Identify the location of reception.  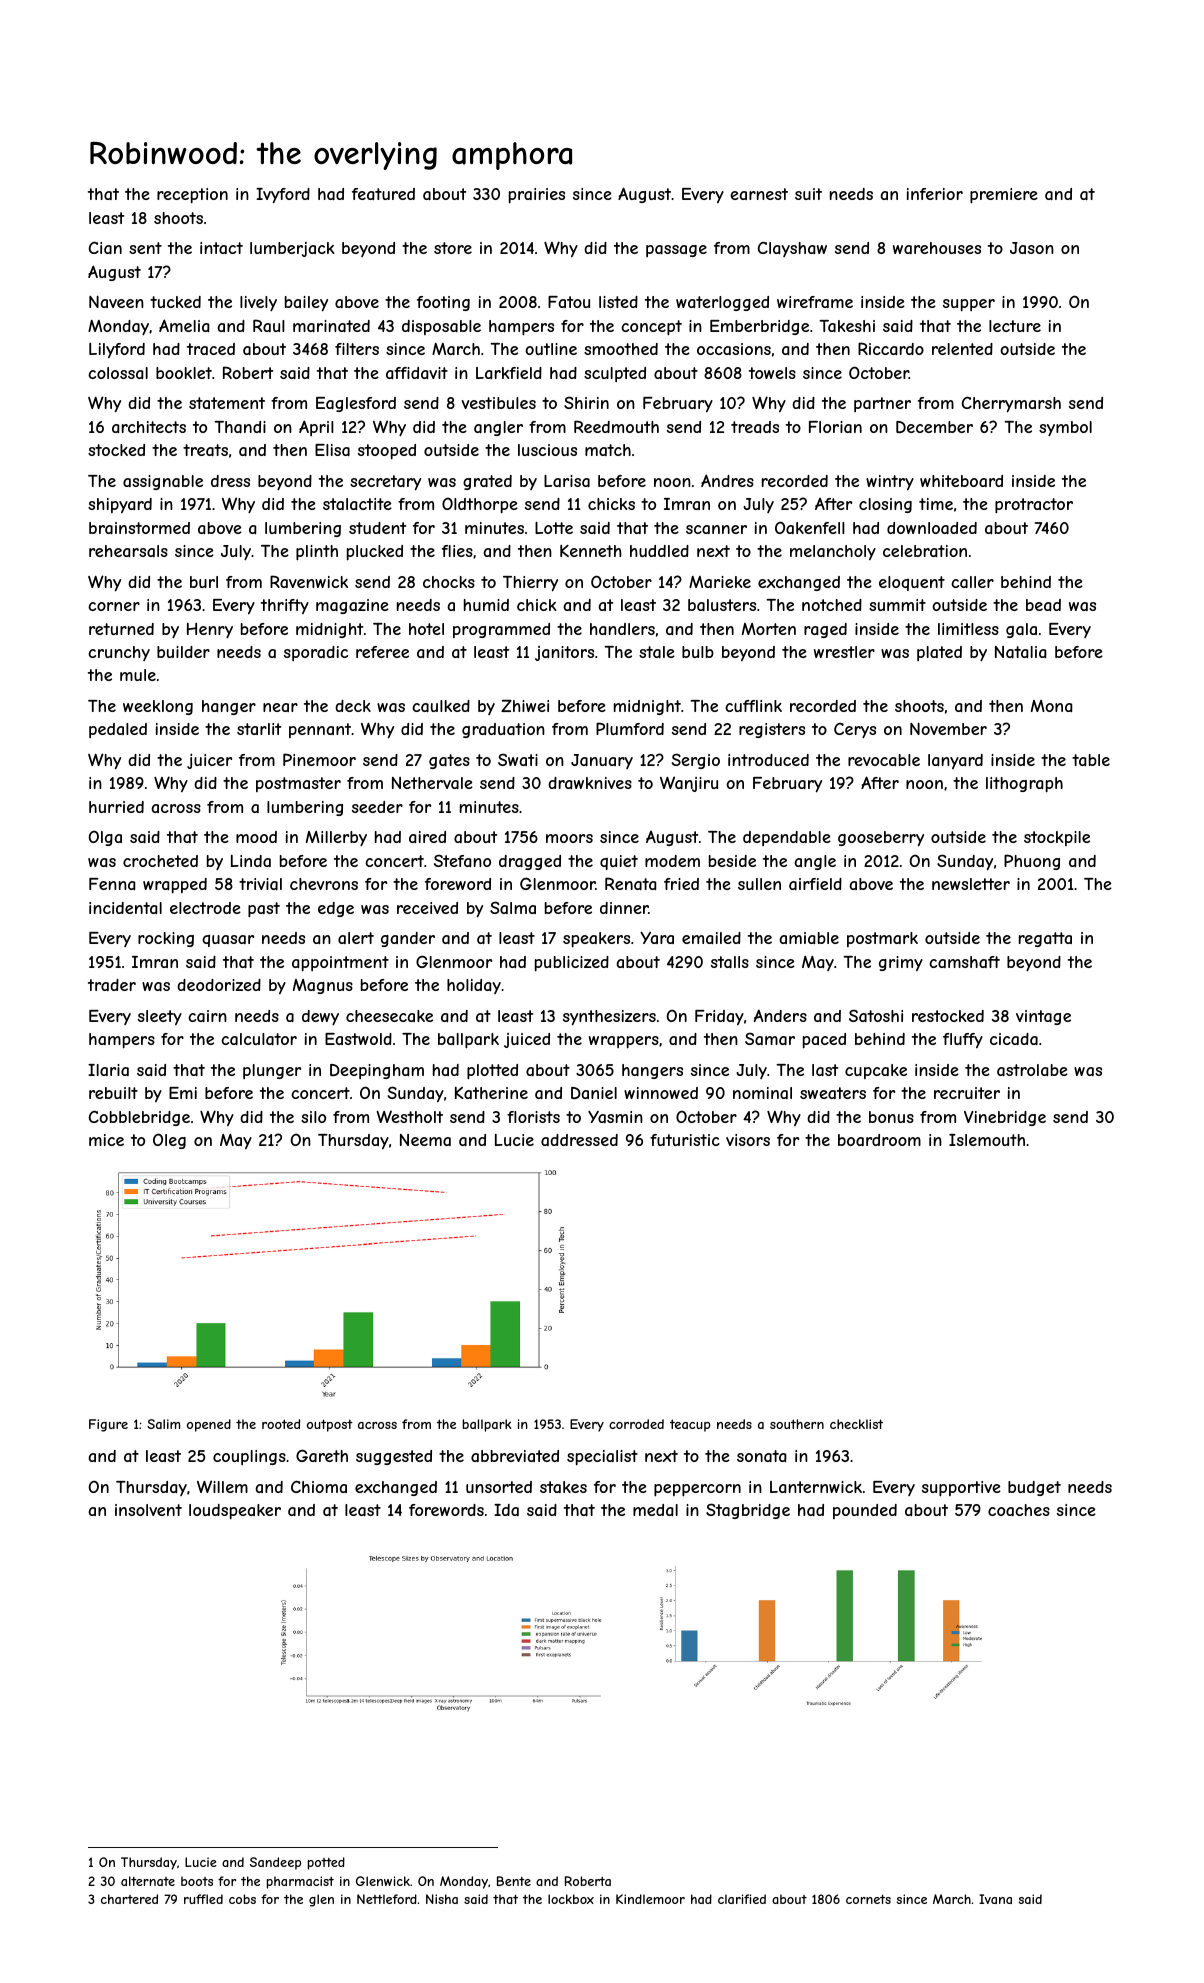
(192, 195).
